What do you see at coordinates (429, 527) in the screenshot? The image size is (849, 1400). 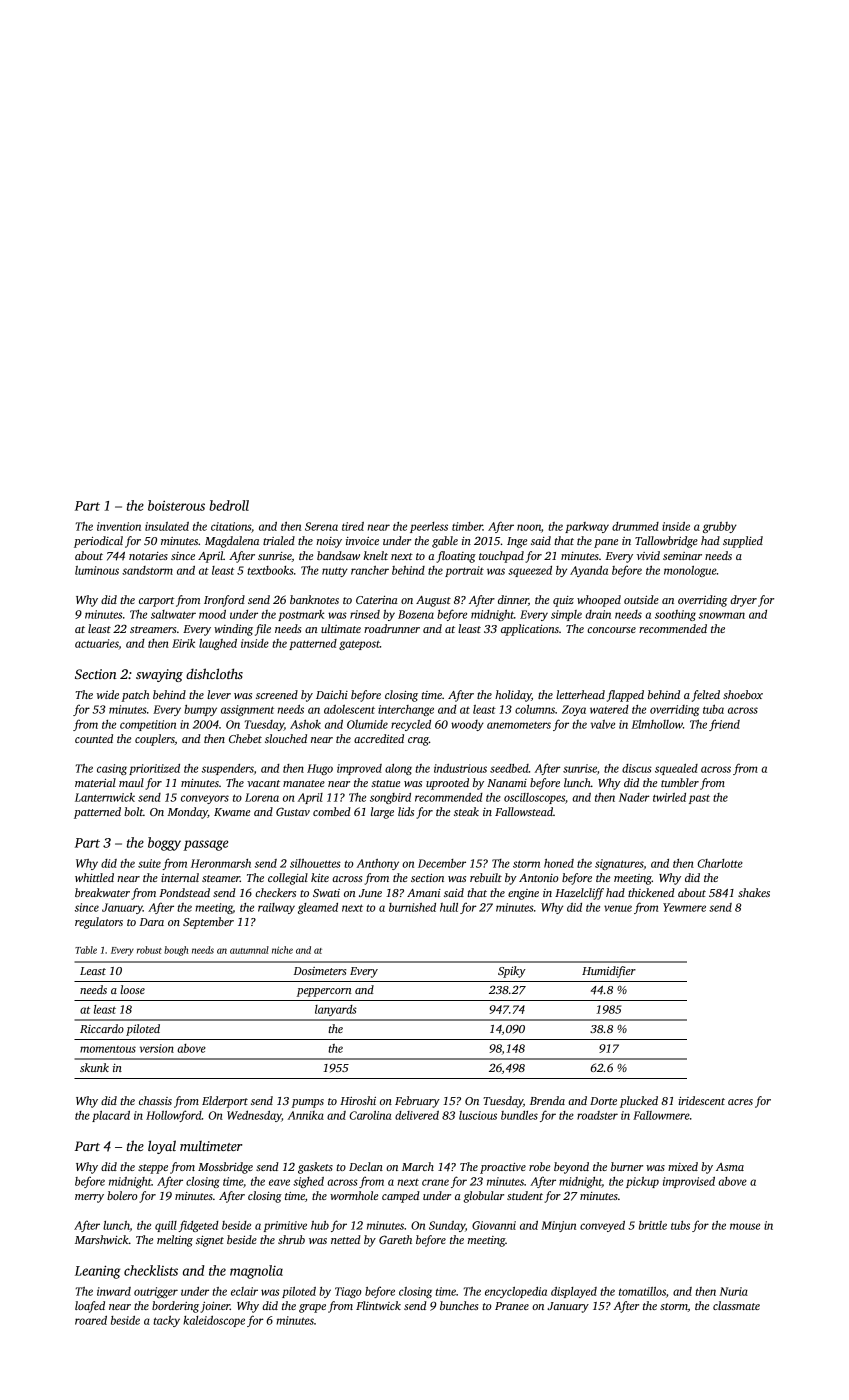 I see `peerless` at bounding box center [429, 527].
